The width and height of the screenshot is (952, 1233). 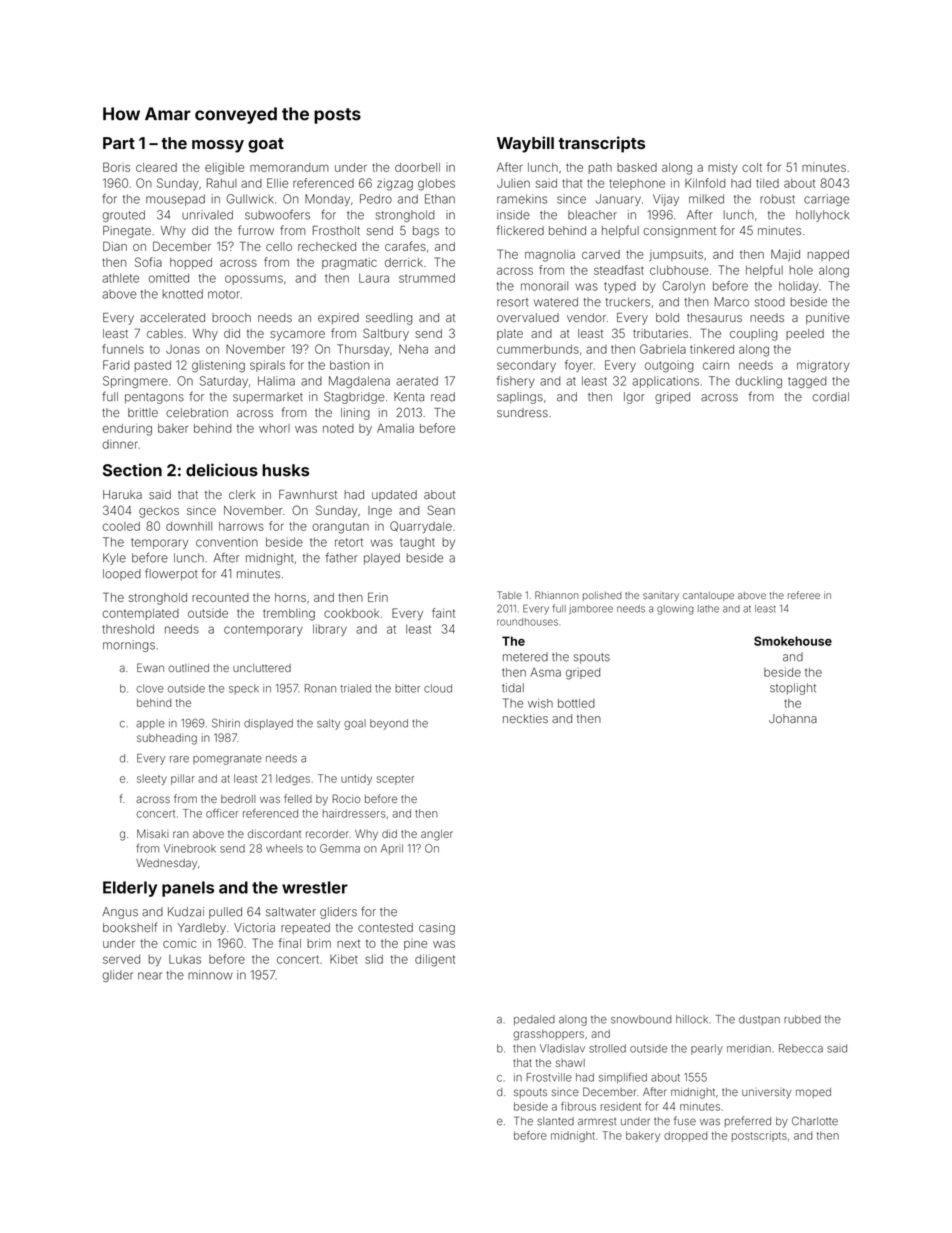 I want to click on clubhouse, so click(x=679, y=270).
